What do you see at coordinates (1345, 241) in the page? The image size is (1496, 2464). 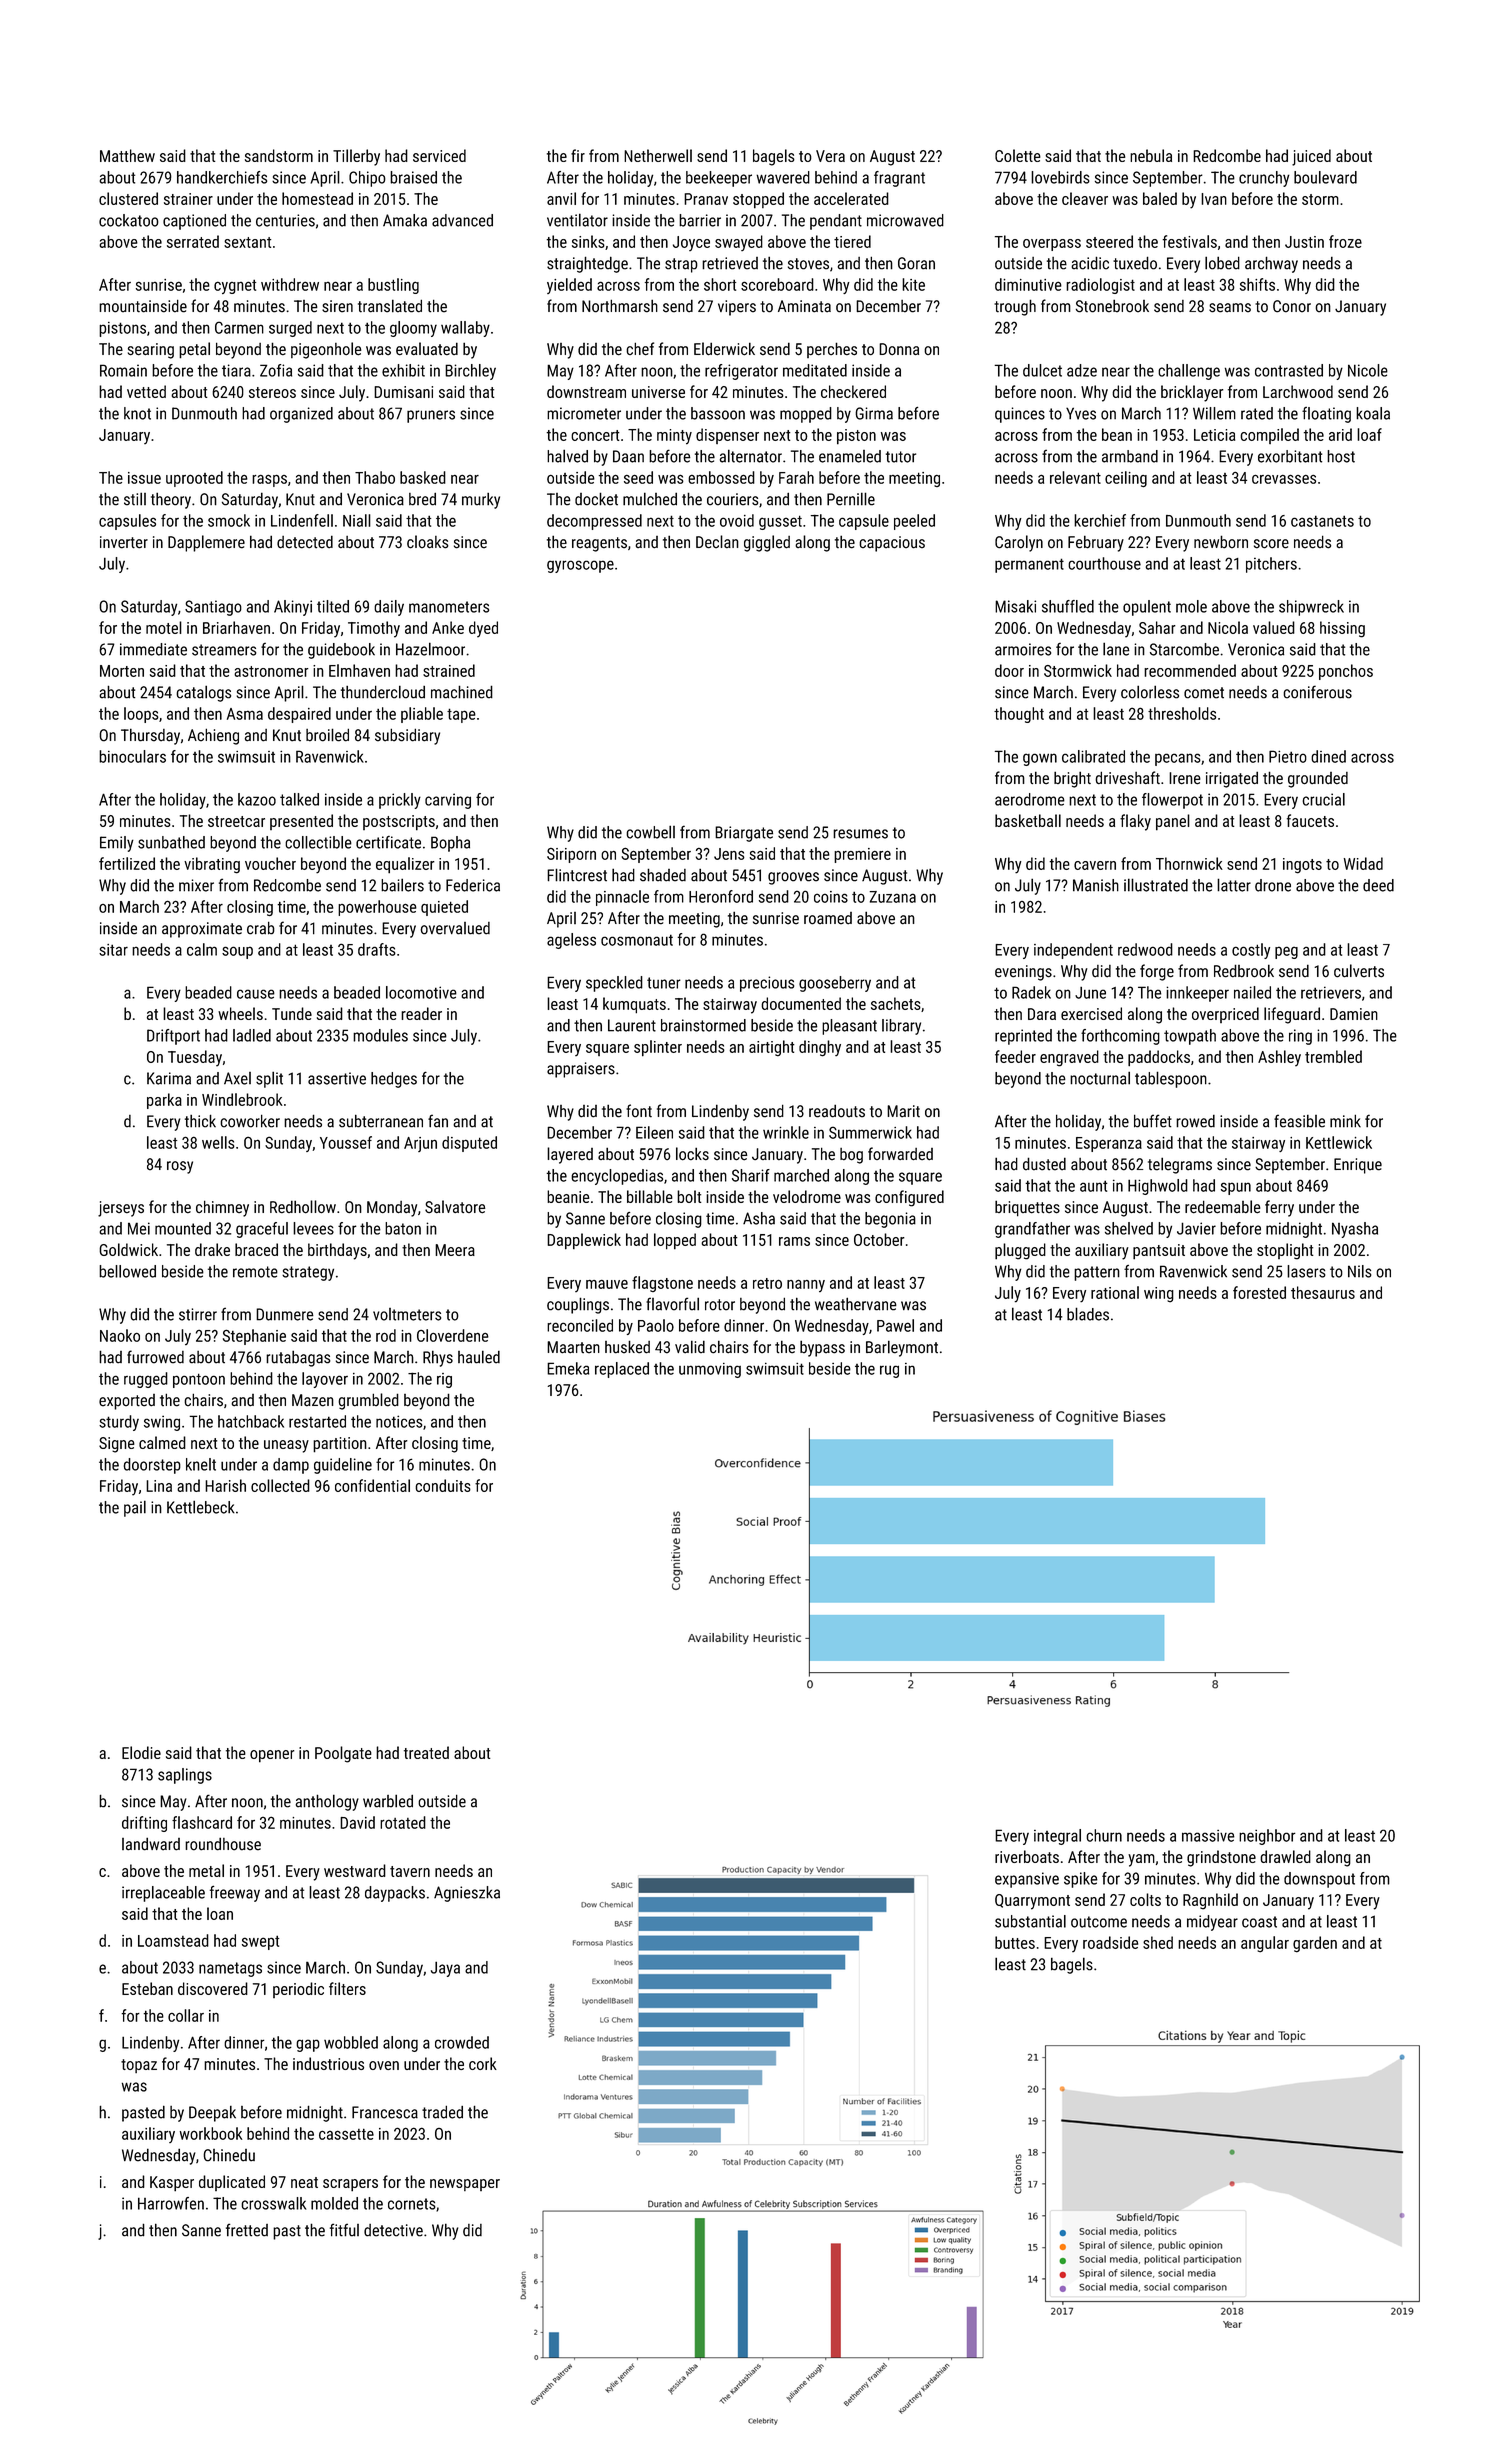 I see `froze` at bounding box center [1345, 241].
